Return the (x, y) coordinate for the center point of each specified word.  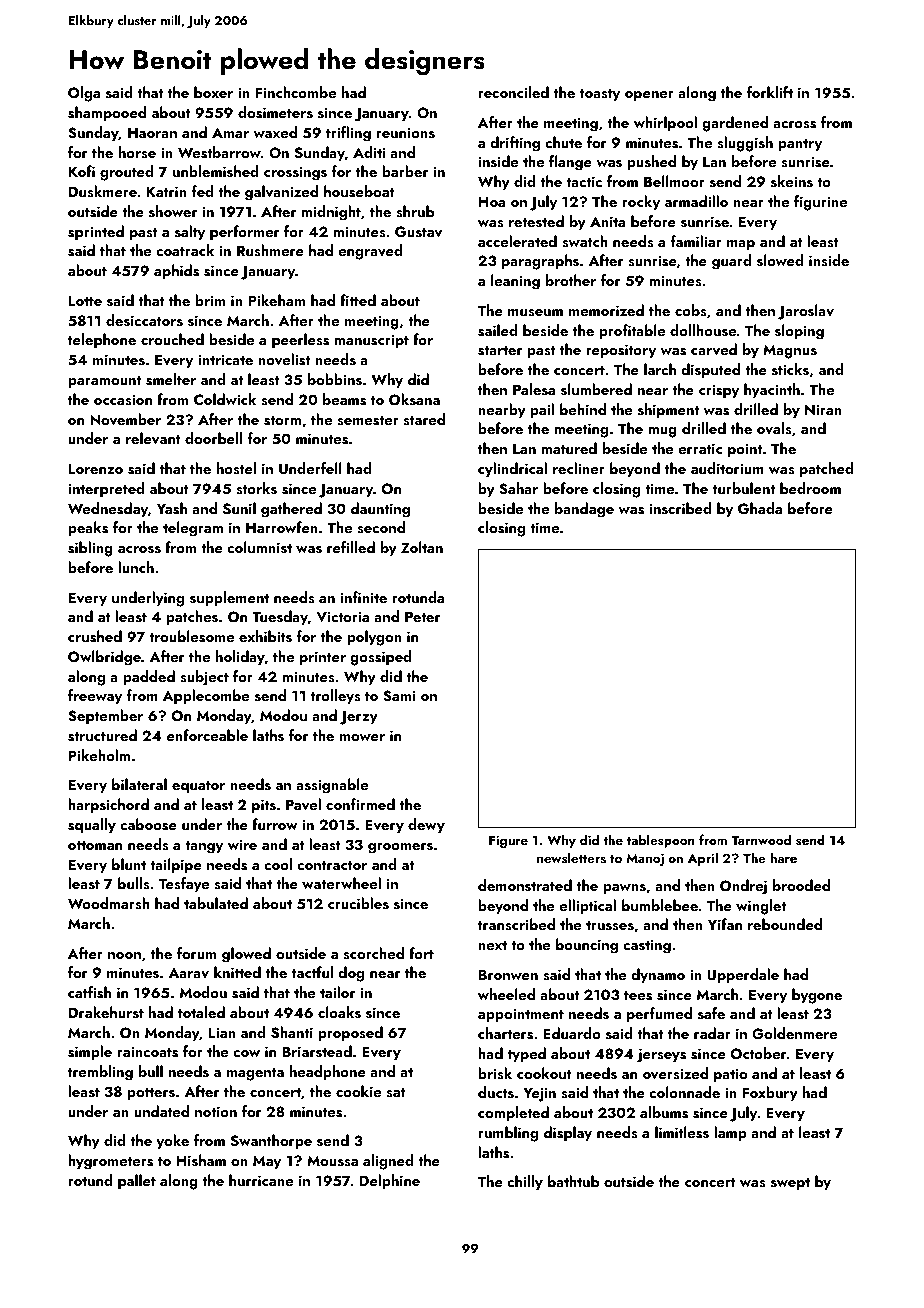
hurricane (261, 1180)
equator (198, 787)
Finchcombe (296, 92)
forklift (770, 92)
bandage (584, 510)
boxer (213, 92)
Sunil (239, 508)
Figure (508, 841)
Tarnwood (761, 839)
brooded (801, 885)
